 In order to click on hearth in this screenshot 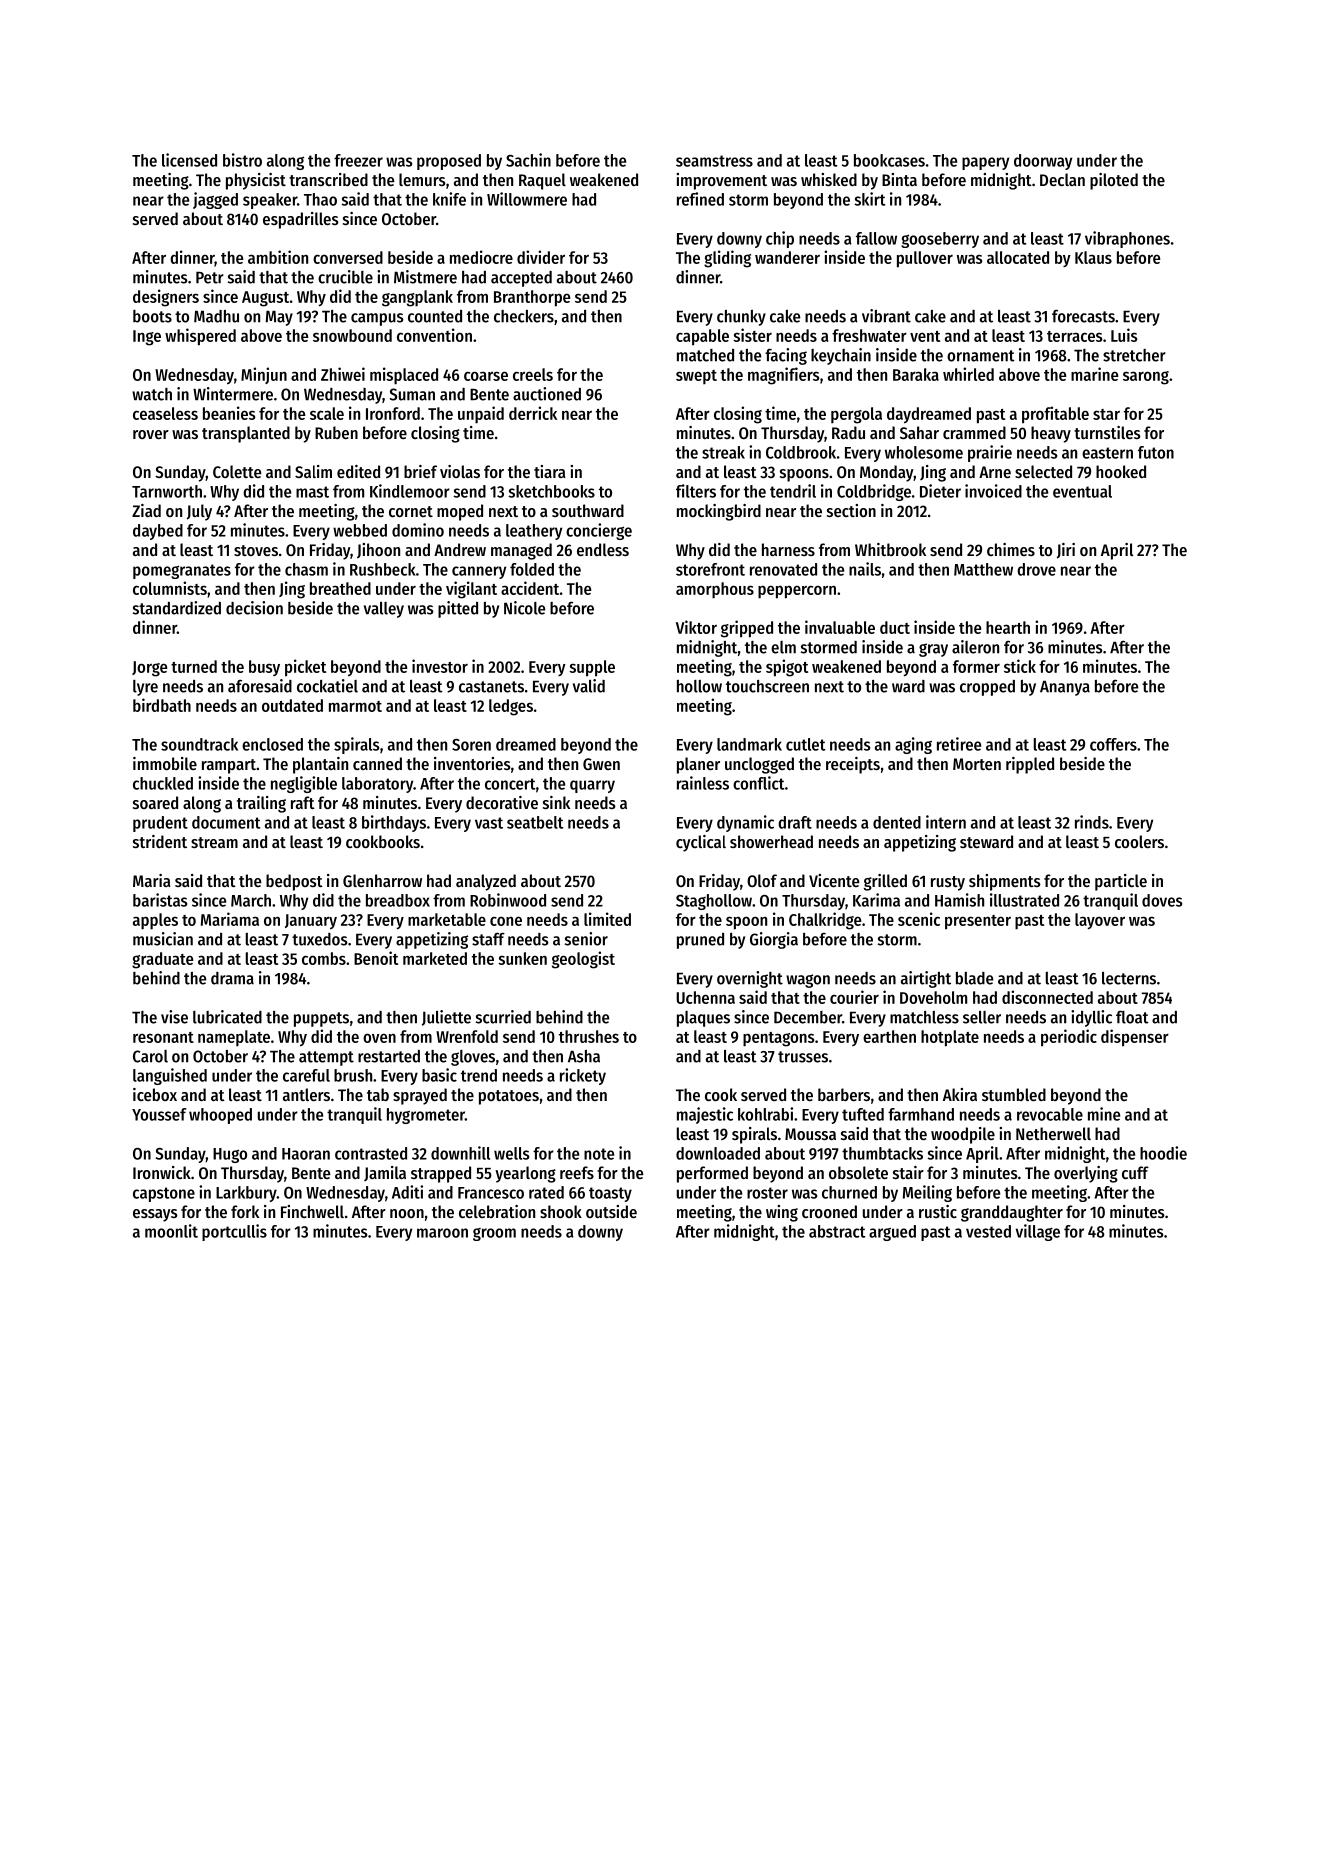, I will do `click(1008, 627)`.
